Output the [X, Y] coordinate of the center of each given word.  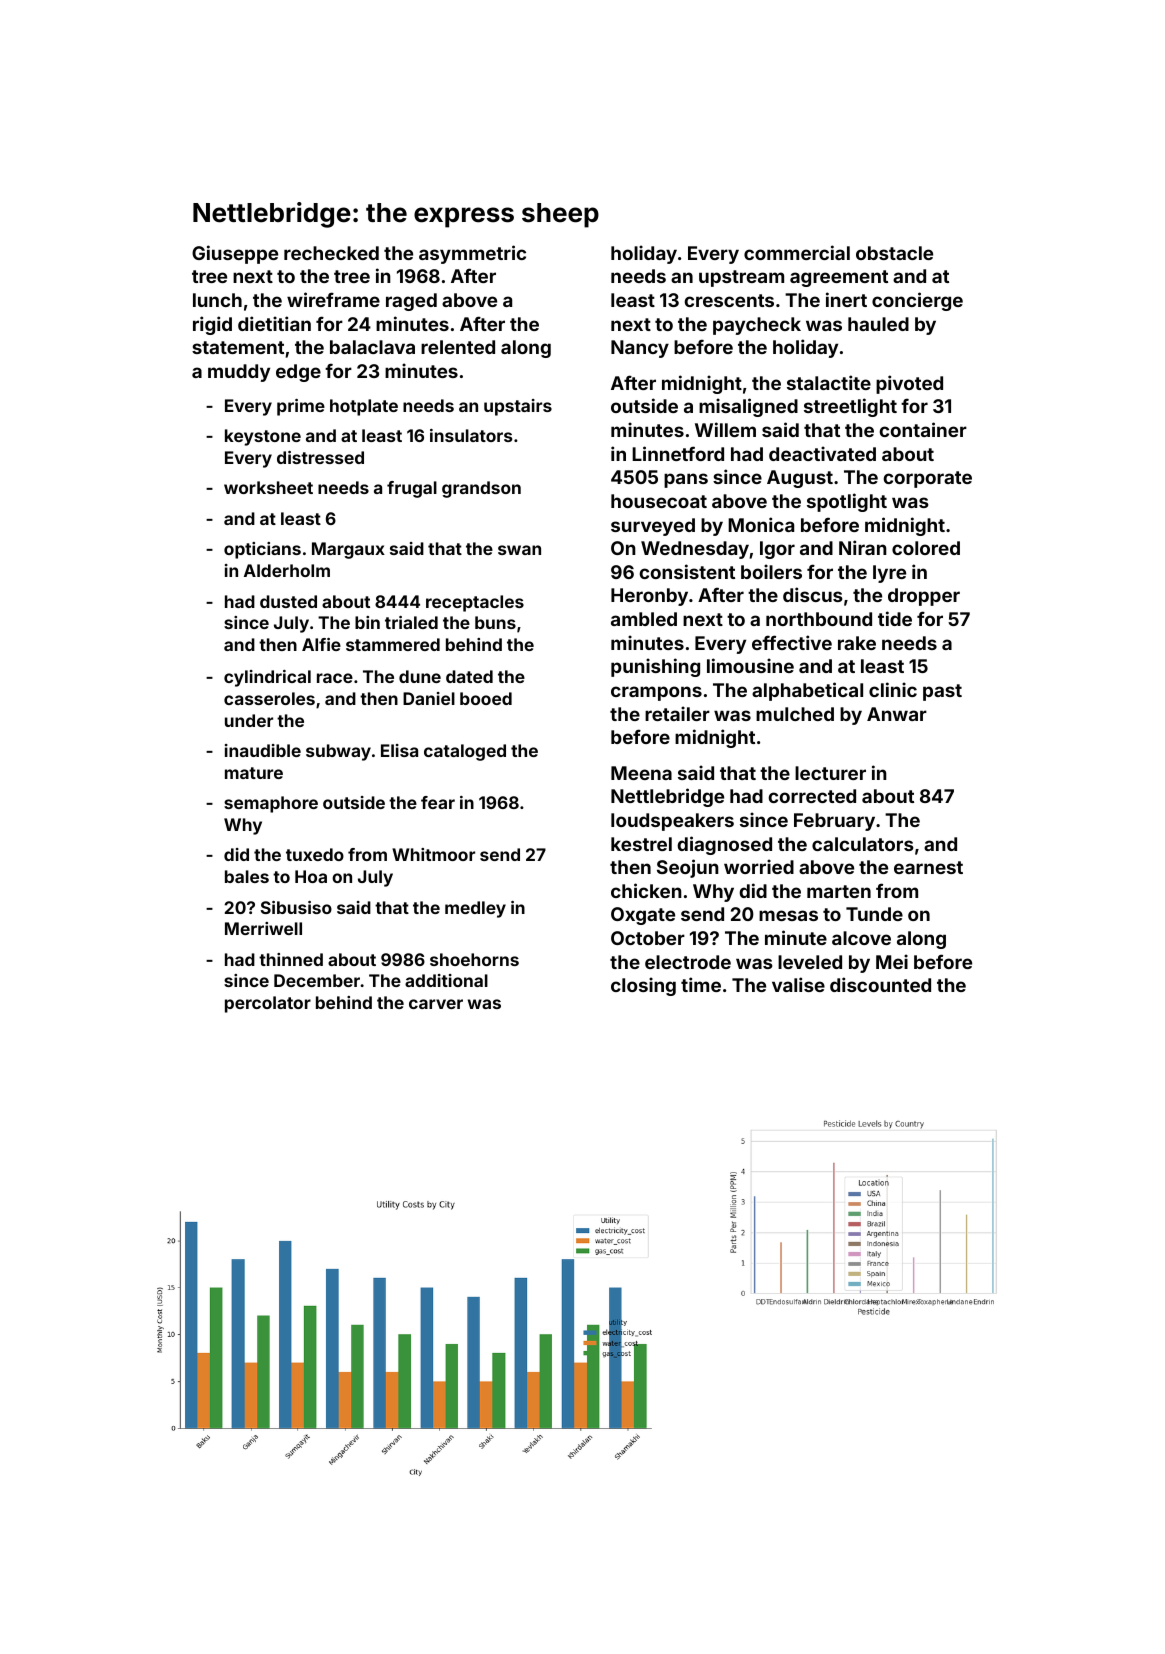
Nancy [640, 349]
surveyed [653, 527]
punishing [655, 667]
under [249, 720]
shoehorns [474, 959]
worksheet [268, 487]
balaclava [372, 347]
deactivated [822, 453]
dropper [924, 597]
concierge [917, 301]
